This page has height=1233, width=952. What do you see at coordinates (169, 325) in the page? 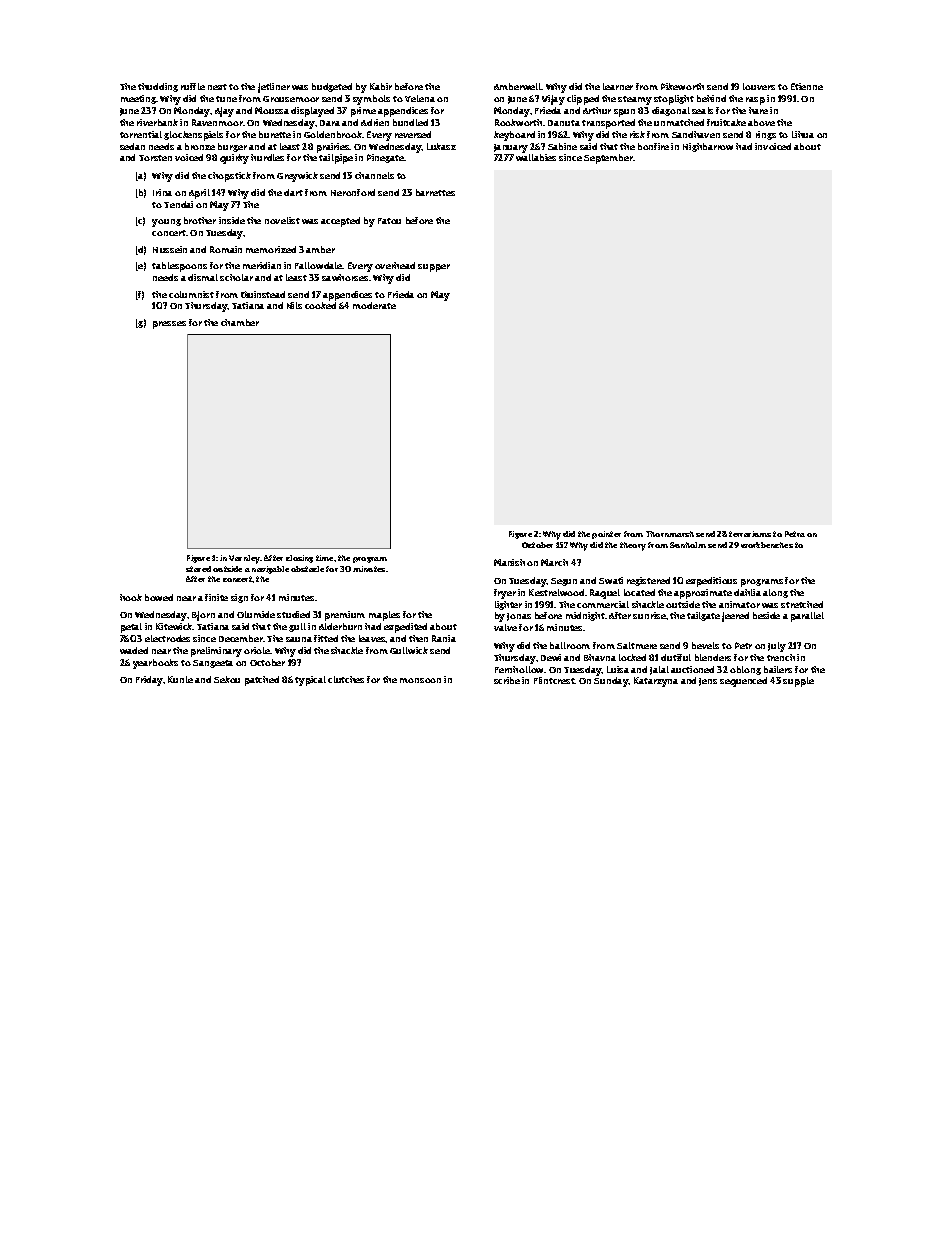
I see `presses` at bounding box center [169, 325].
